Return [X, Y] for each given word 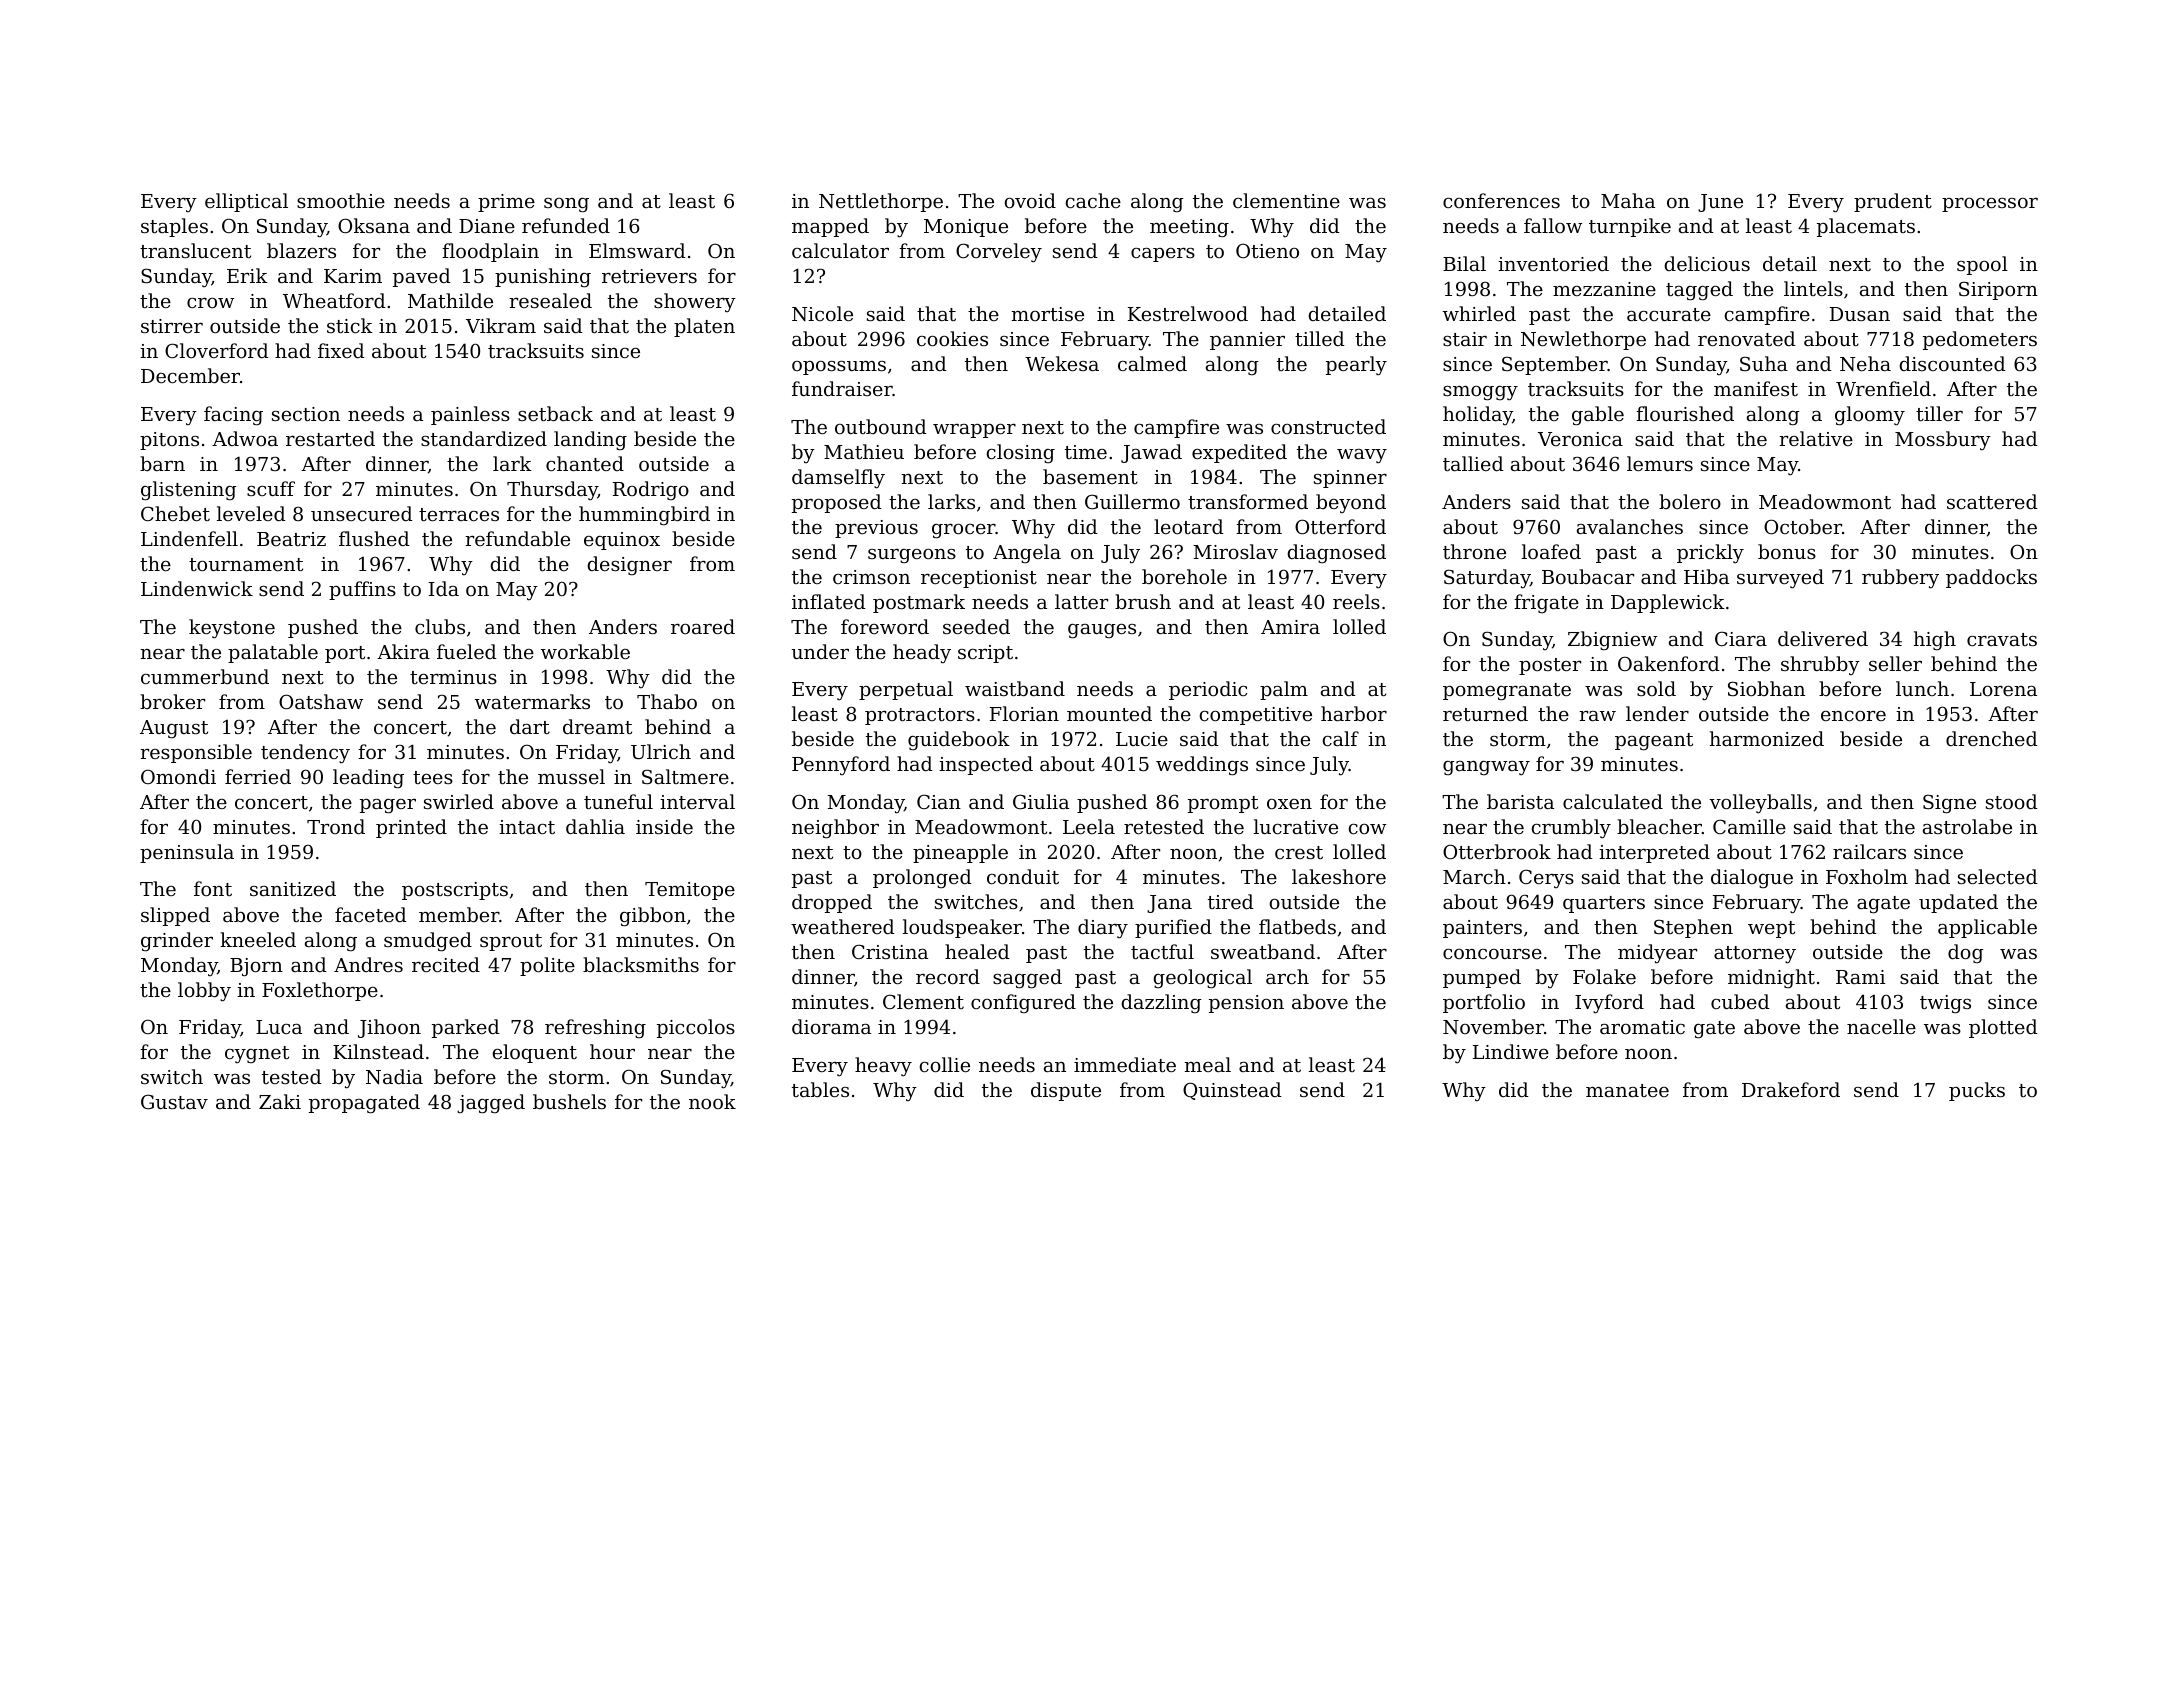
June [1720, 203]
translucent [195, 250]
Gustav [174, 1101]
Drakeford [1791, 1089]
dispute [1066, 1091]
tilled [1320, 338]
